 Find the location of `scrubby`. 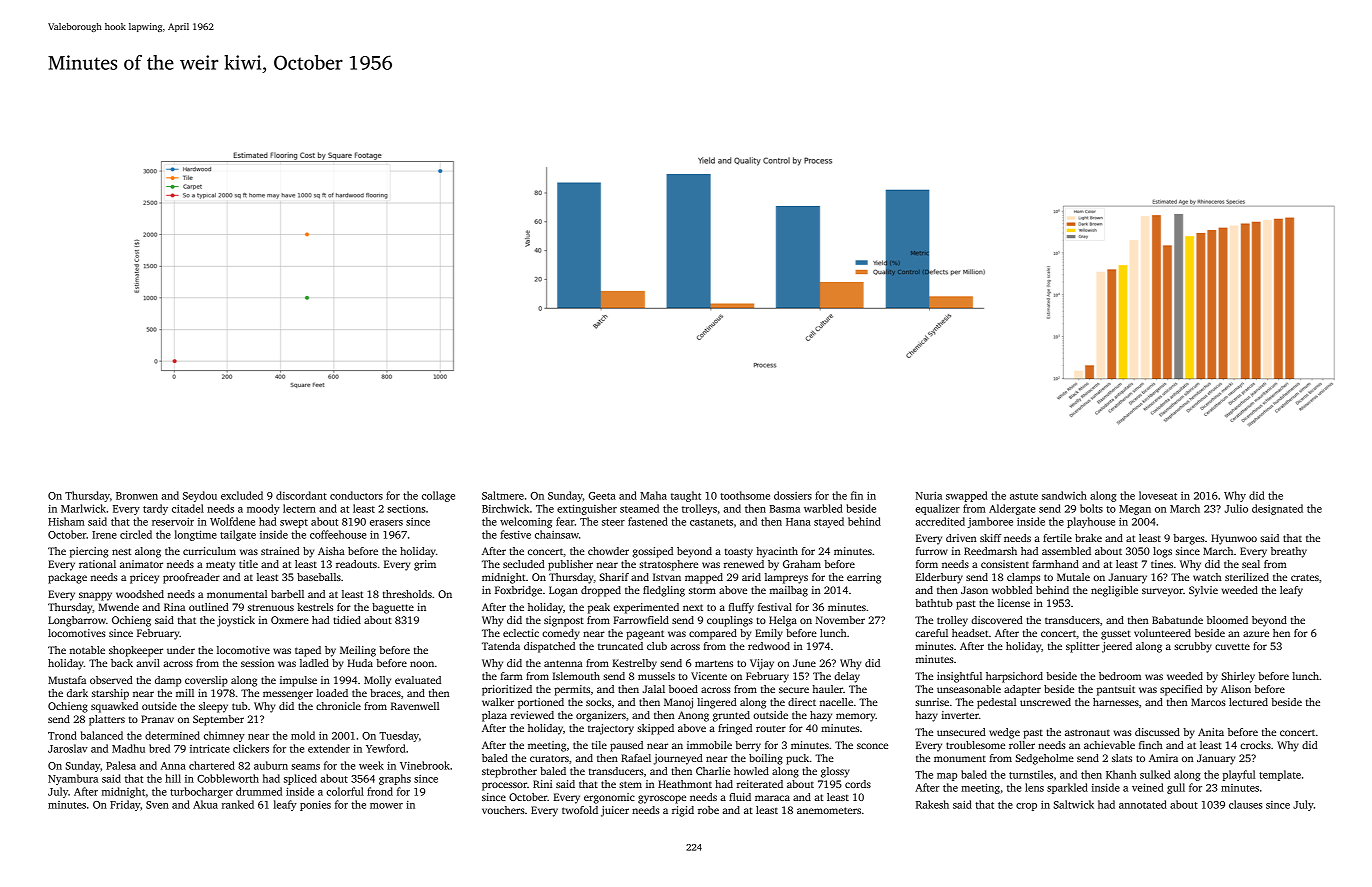

scrubby is located at coordinates (1193, 647).
